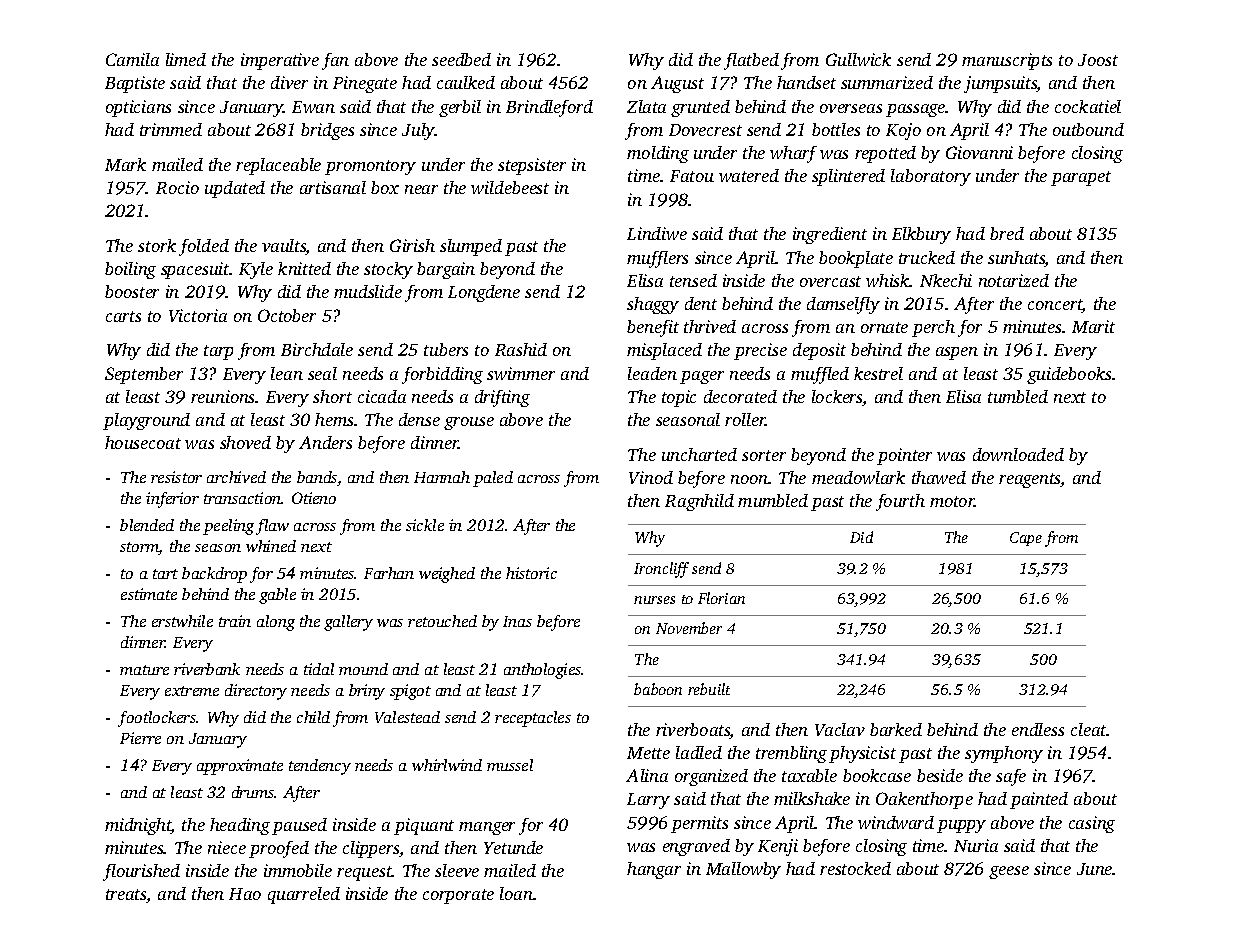  What do you see at coordinates (1018, 454) in the page?
I see `downloaded` at bounding box center [1018, 454].
